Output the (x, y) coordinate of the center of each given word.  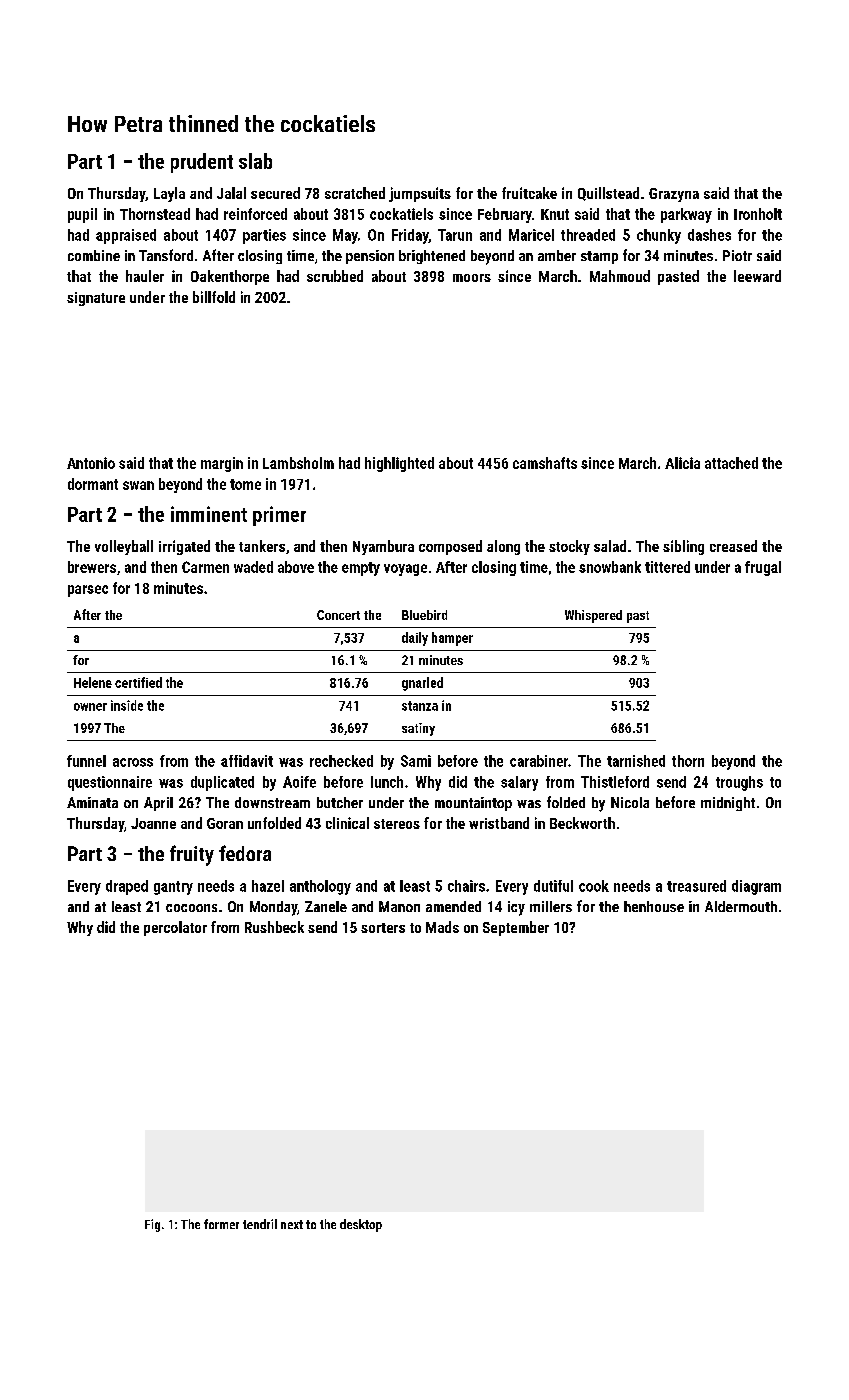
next (292, 1224)
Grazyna (674, 195)
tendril (260, 1224)
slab (255, 161)
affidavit (247, 761)
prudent (202, 163)
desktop (361, 1225)
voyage (405, 570)
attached (731, 463)
